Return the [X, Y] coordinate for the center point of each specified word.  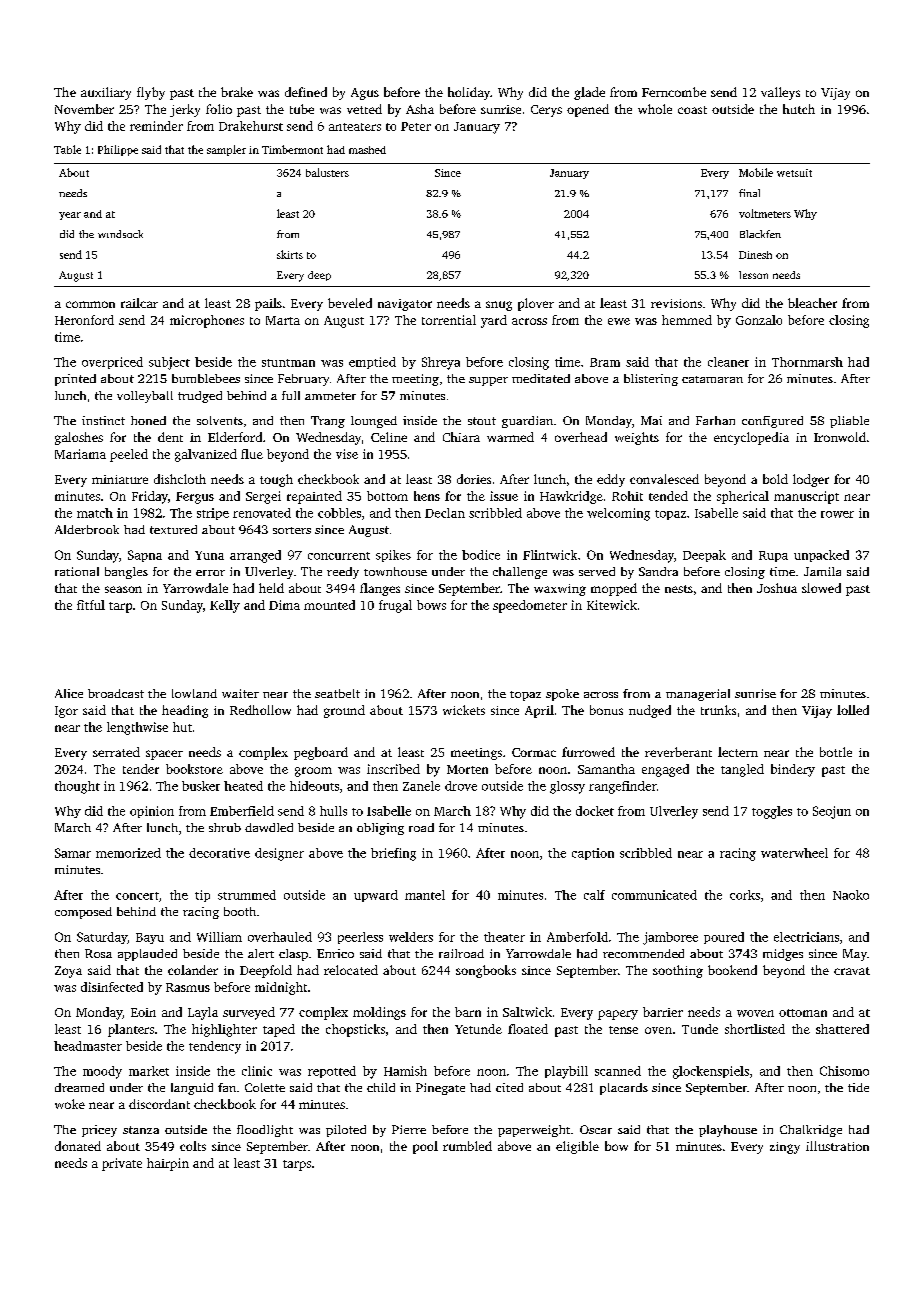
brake [237, 92]
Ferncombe [674, 92]
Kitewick [612, 605]
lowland [194, 693]
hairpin [168, 1164]
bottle [836, 752]
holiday [469, 93]
